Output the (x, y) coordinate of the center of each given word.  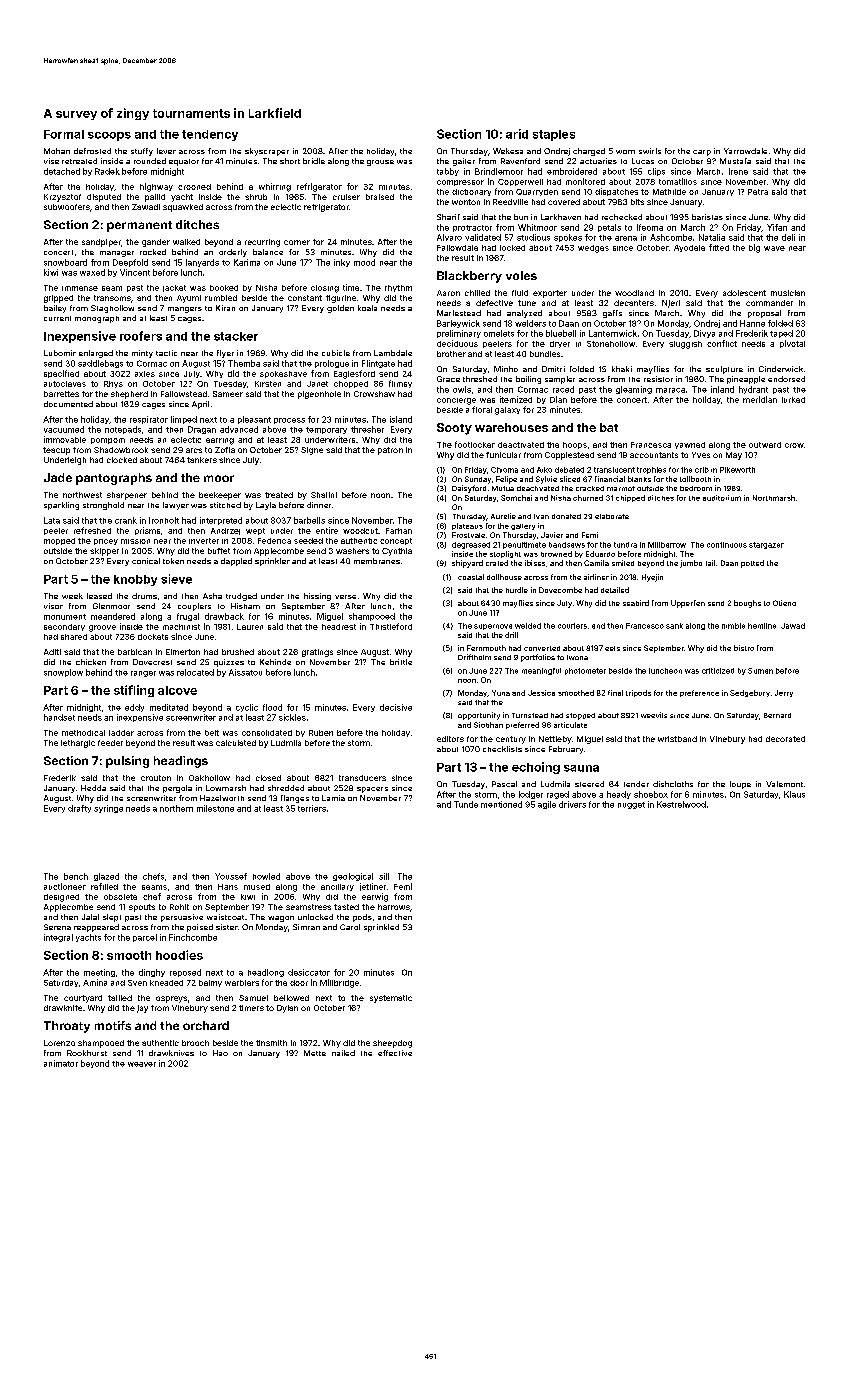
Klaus (794, 794)
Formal (64, 134)
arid (517, 134)
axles (145, 374)
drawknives (171, 1053)
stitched (225, 505)
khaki (622, 369)
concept (396, 541)
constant (305, 298)
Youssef (231, 876)
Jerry (784, 693)
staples (554, 135)
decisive (396, 707)
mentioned (501, 804)
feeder (110, 743)
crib (702, 470)
